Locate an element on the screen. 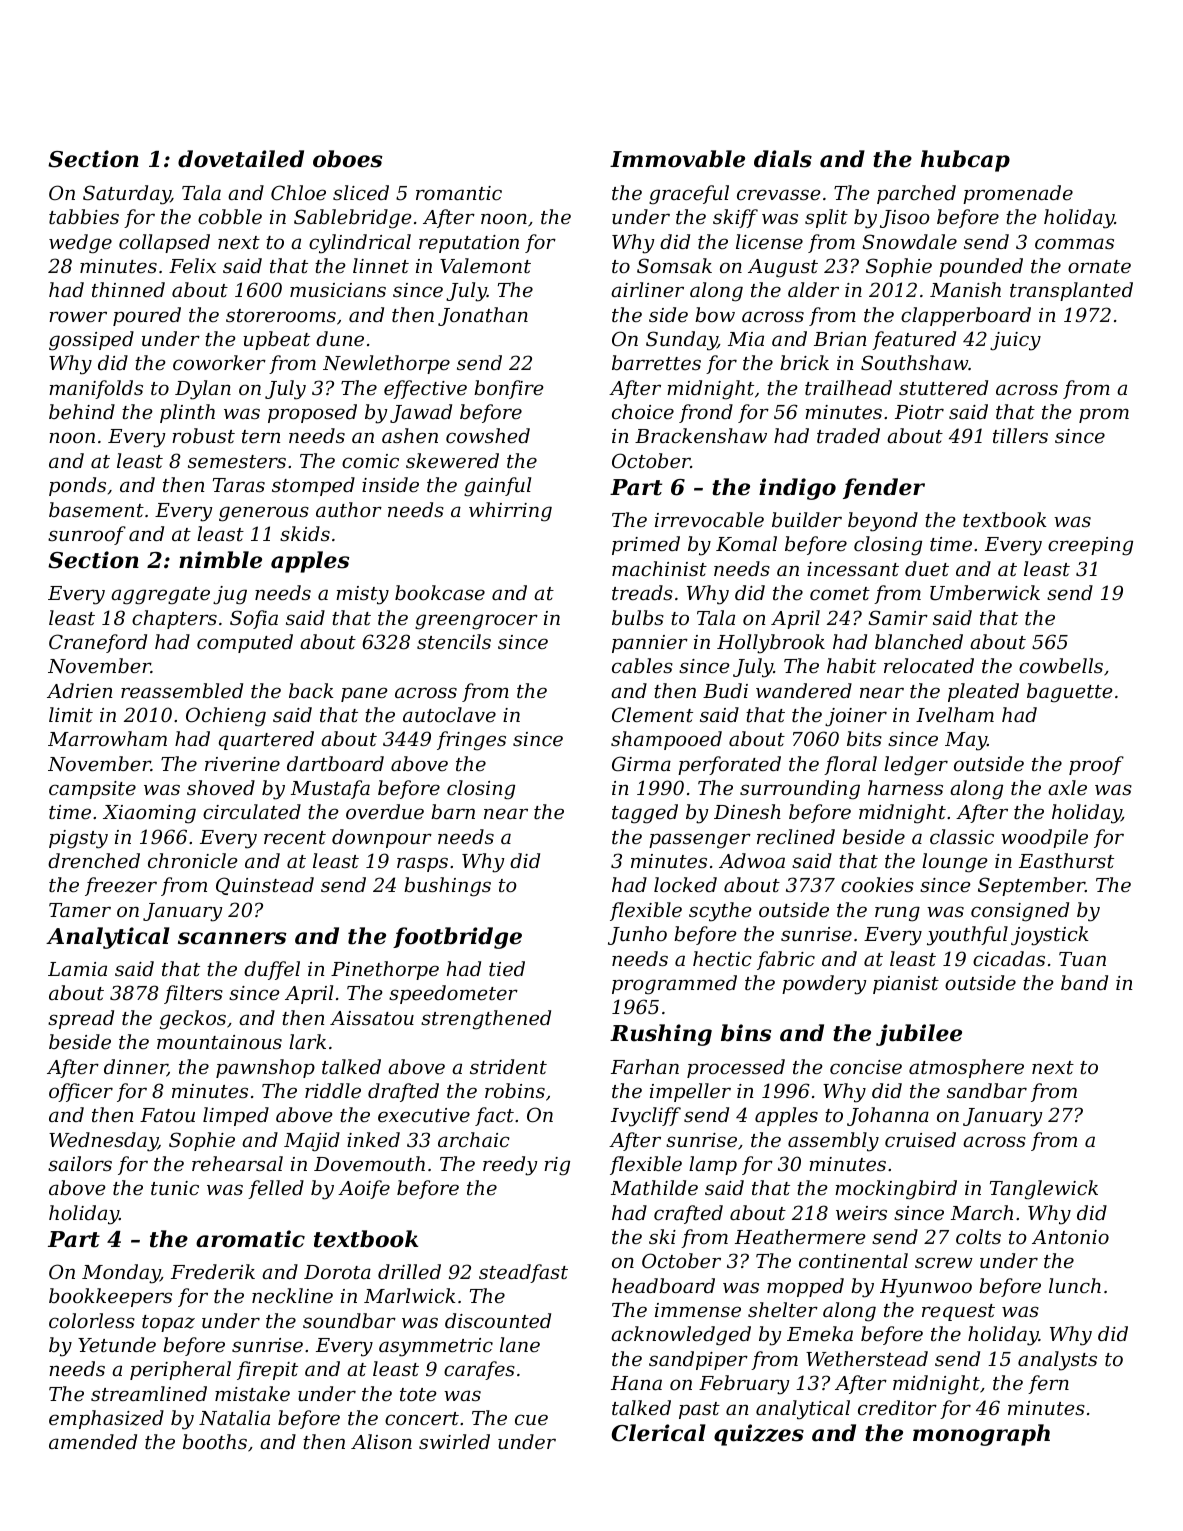 Image resolution: width=1183 pixels, height=1531 pixels. Ivycliff is located at coordinates (646, 1117).
